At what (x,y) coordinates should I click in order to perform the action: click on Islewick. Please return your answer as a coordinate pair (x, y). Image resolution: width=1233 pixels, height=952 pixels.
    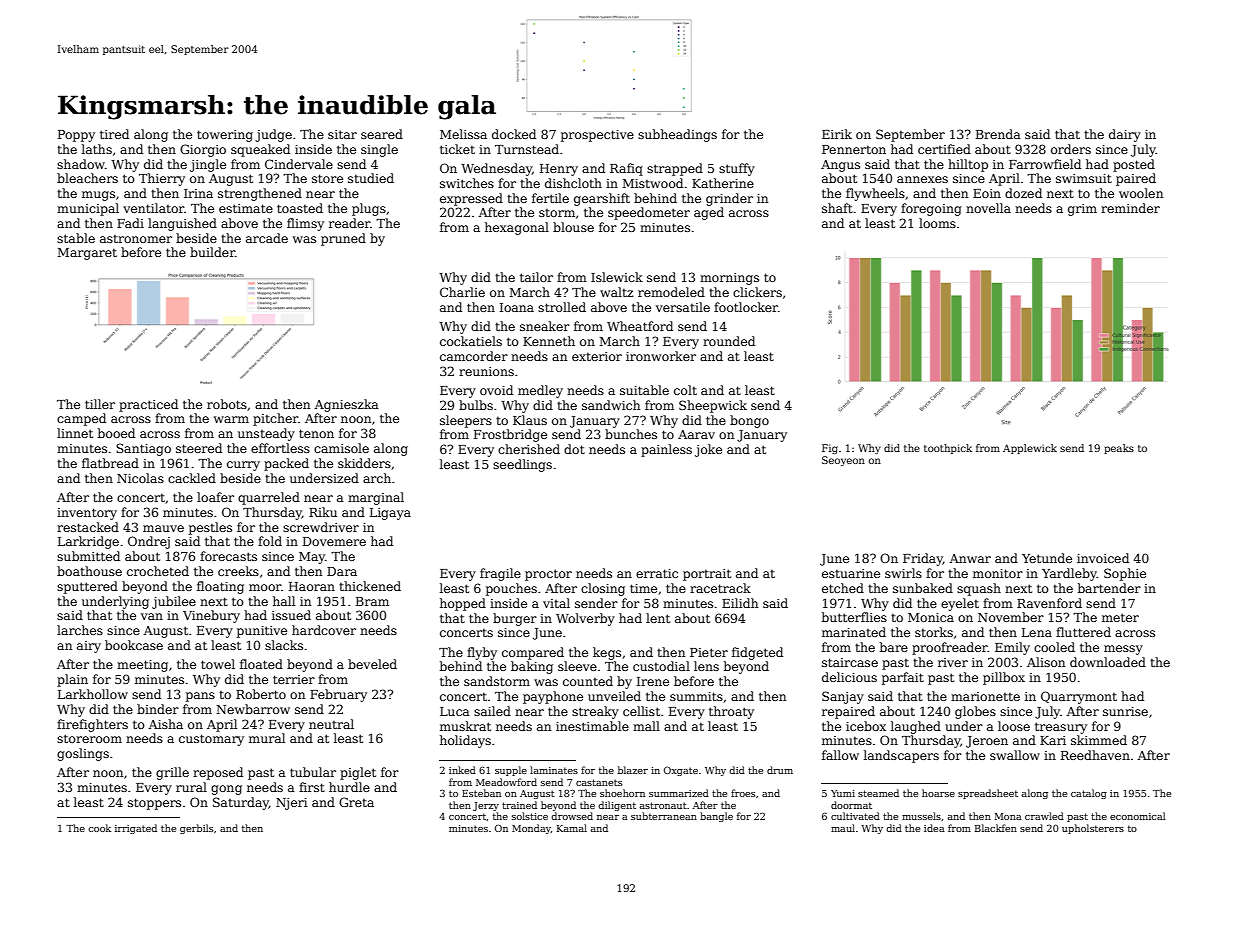
    Looking at the image, I should click on (617, 277).
